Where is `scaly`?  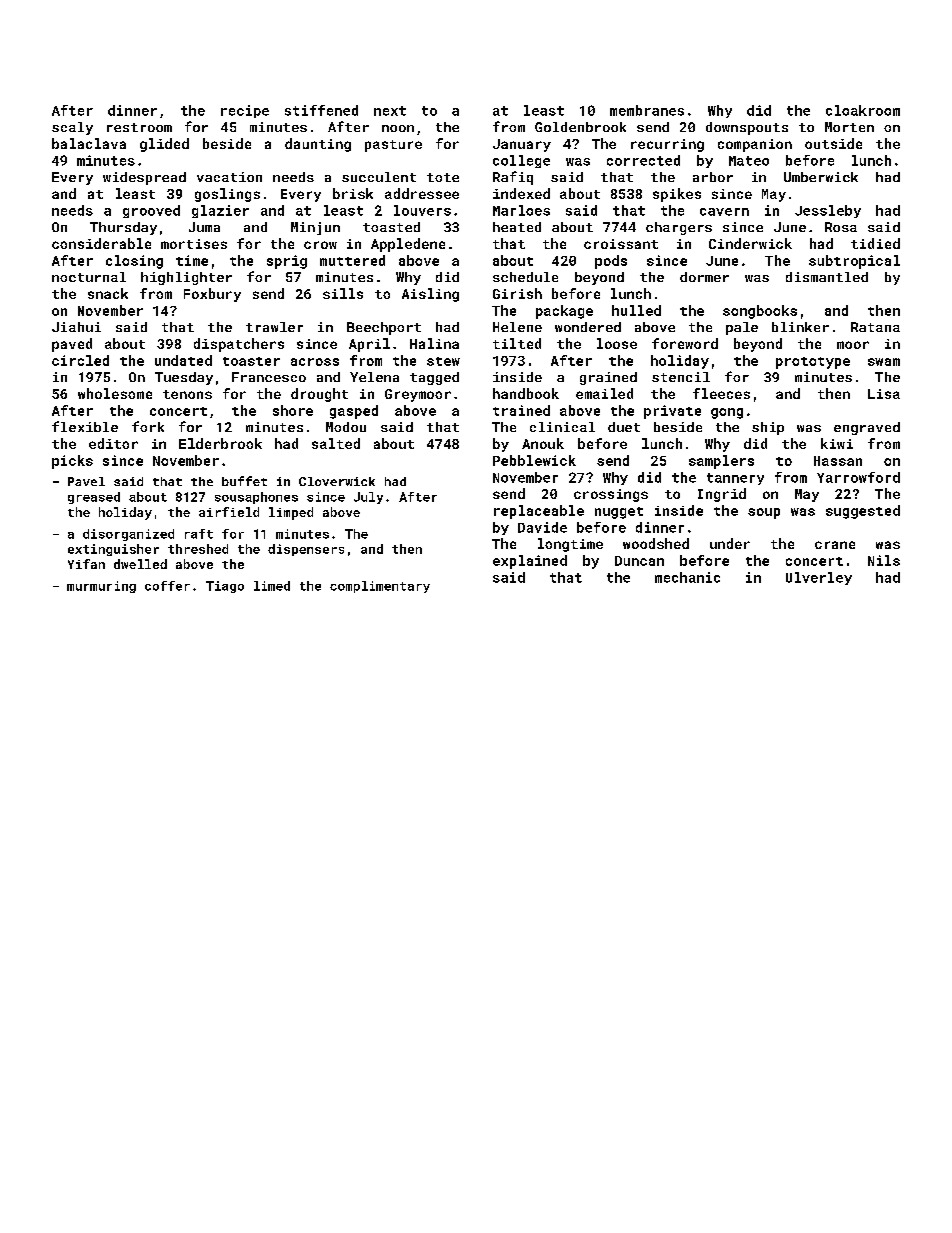
scaly is located at coordinates (72, 128).
